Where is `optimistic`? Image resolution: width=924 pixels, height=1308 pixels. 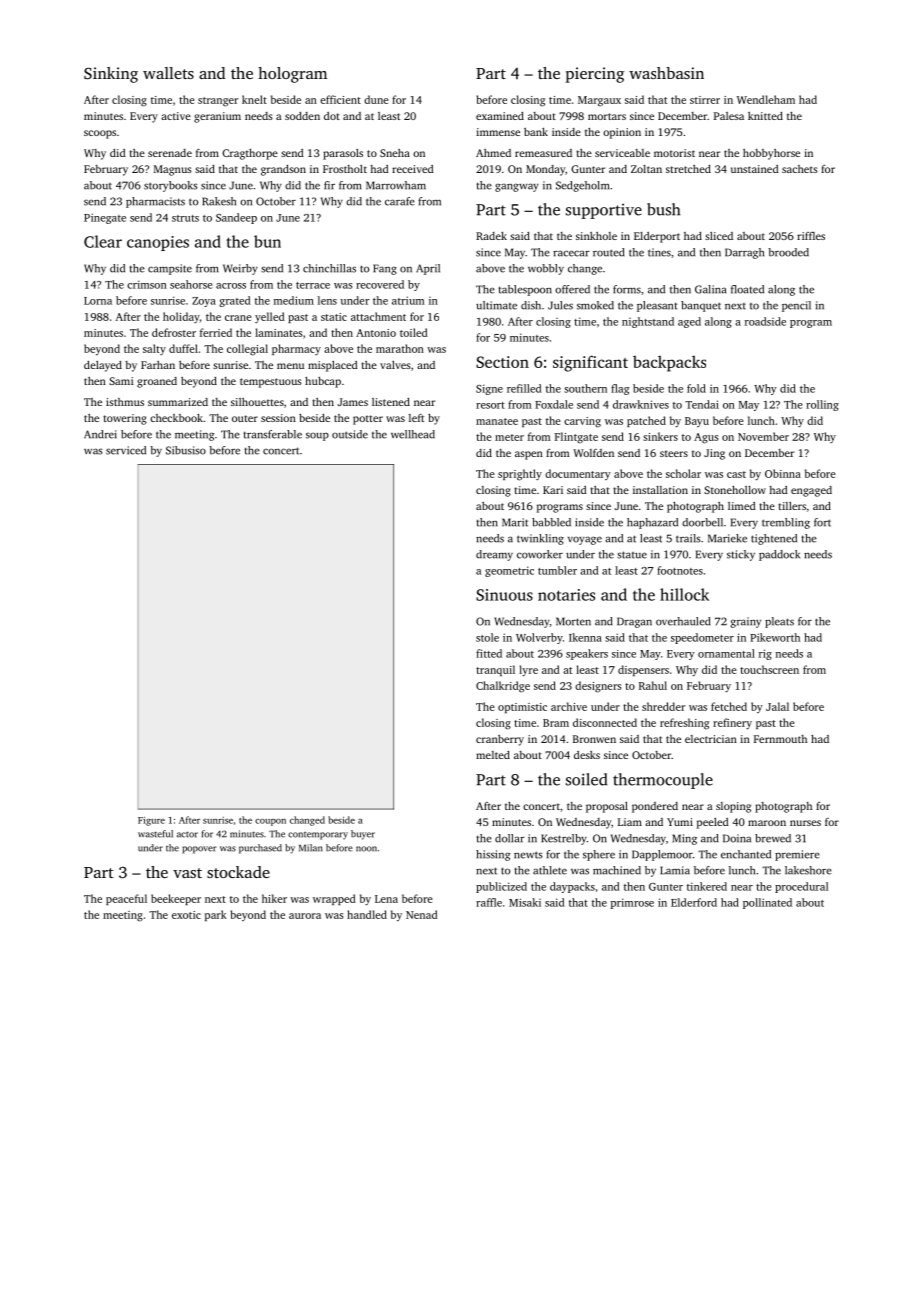 optimistic is located at coordinates (522, 708).
